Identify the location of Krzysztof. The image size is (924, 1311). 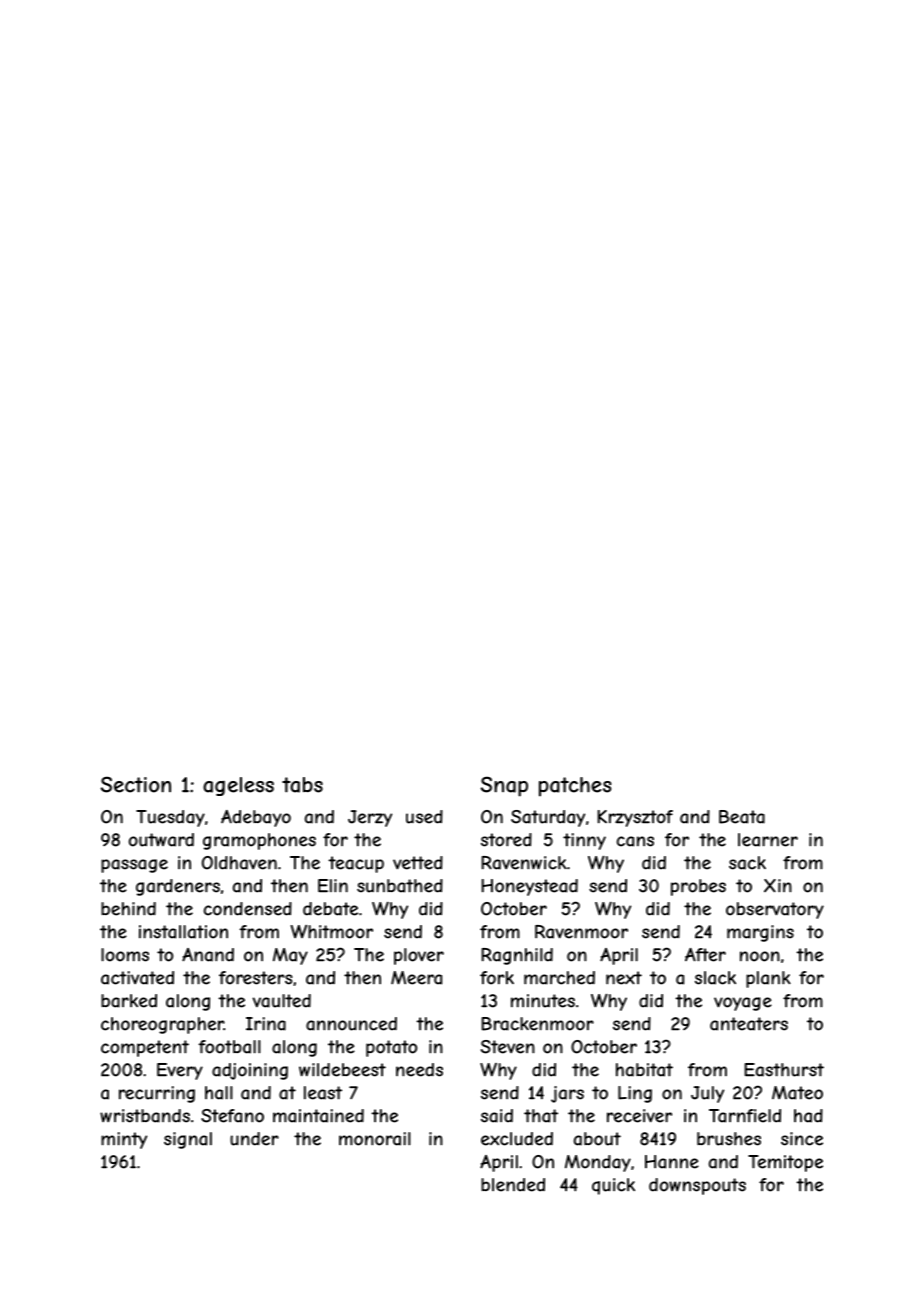
(635, 818).
